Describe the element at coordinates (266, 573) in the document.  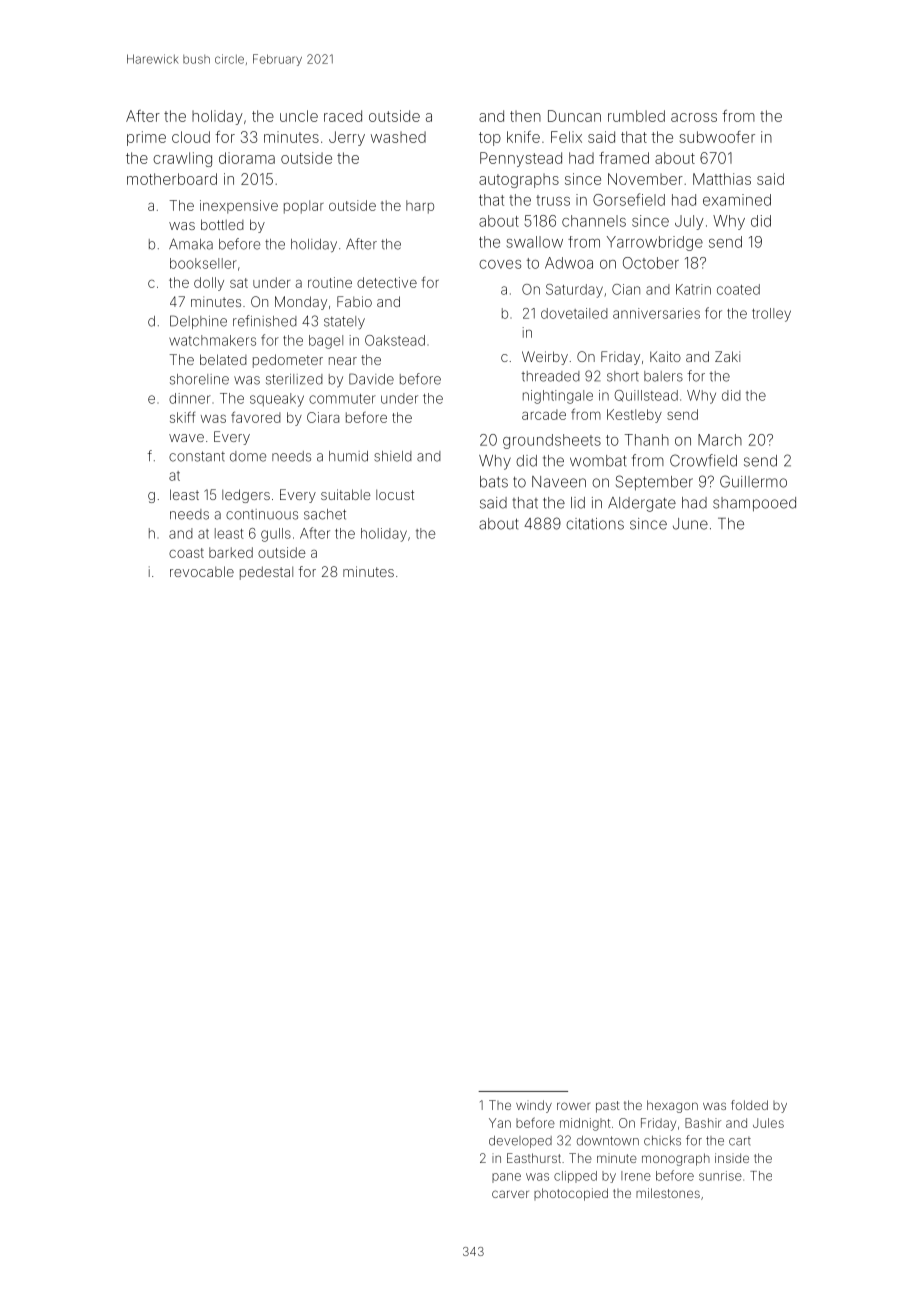
I see `pedestal` at that location.
